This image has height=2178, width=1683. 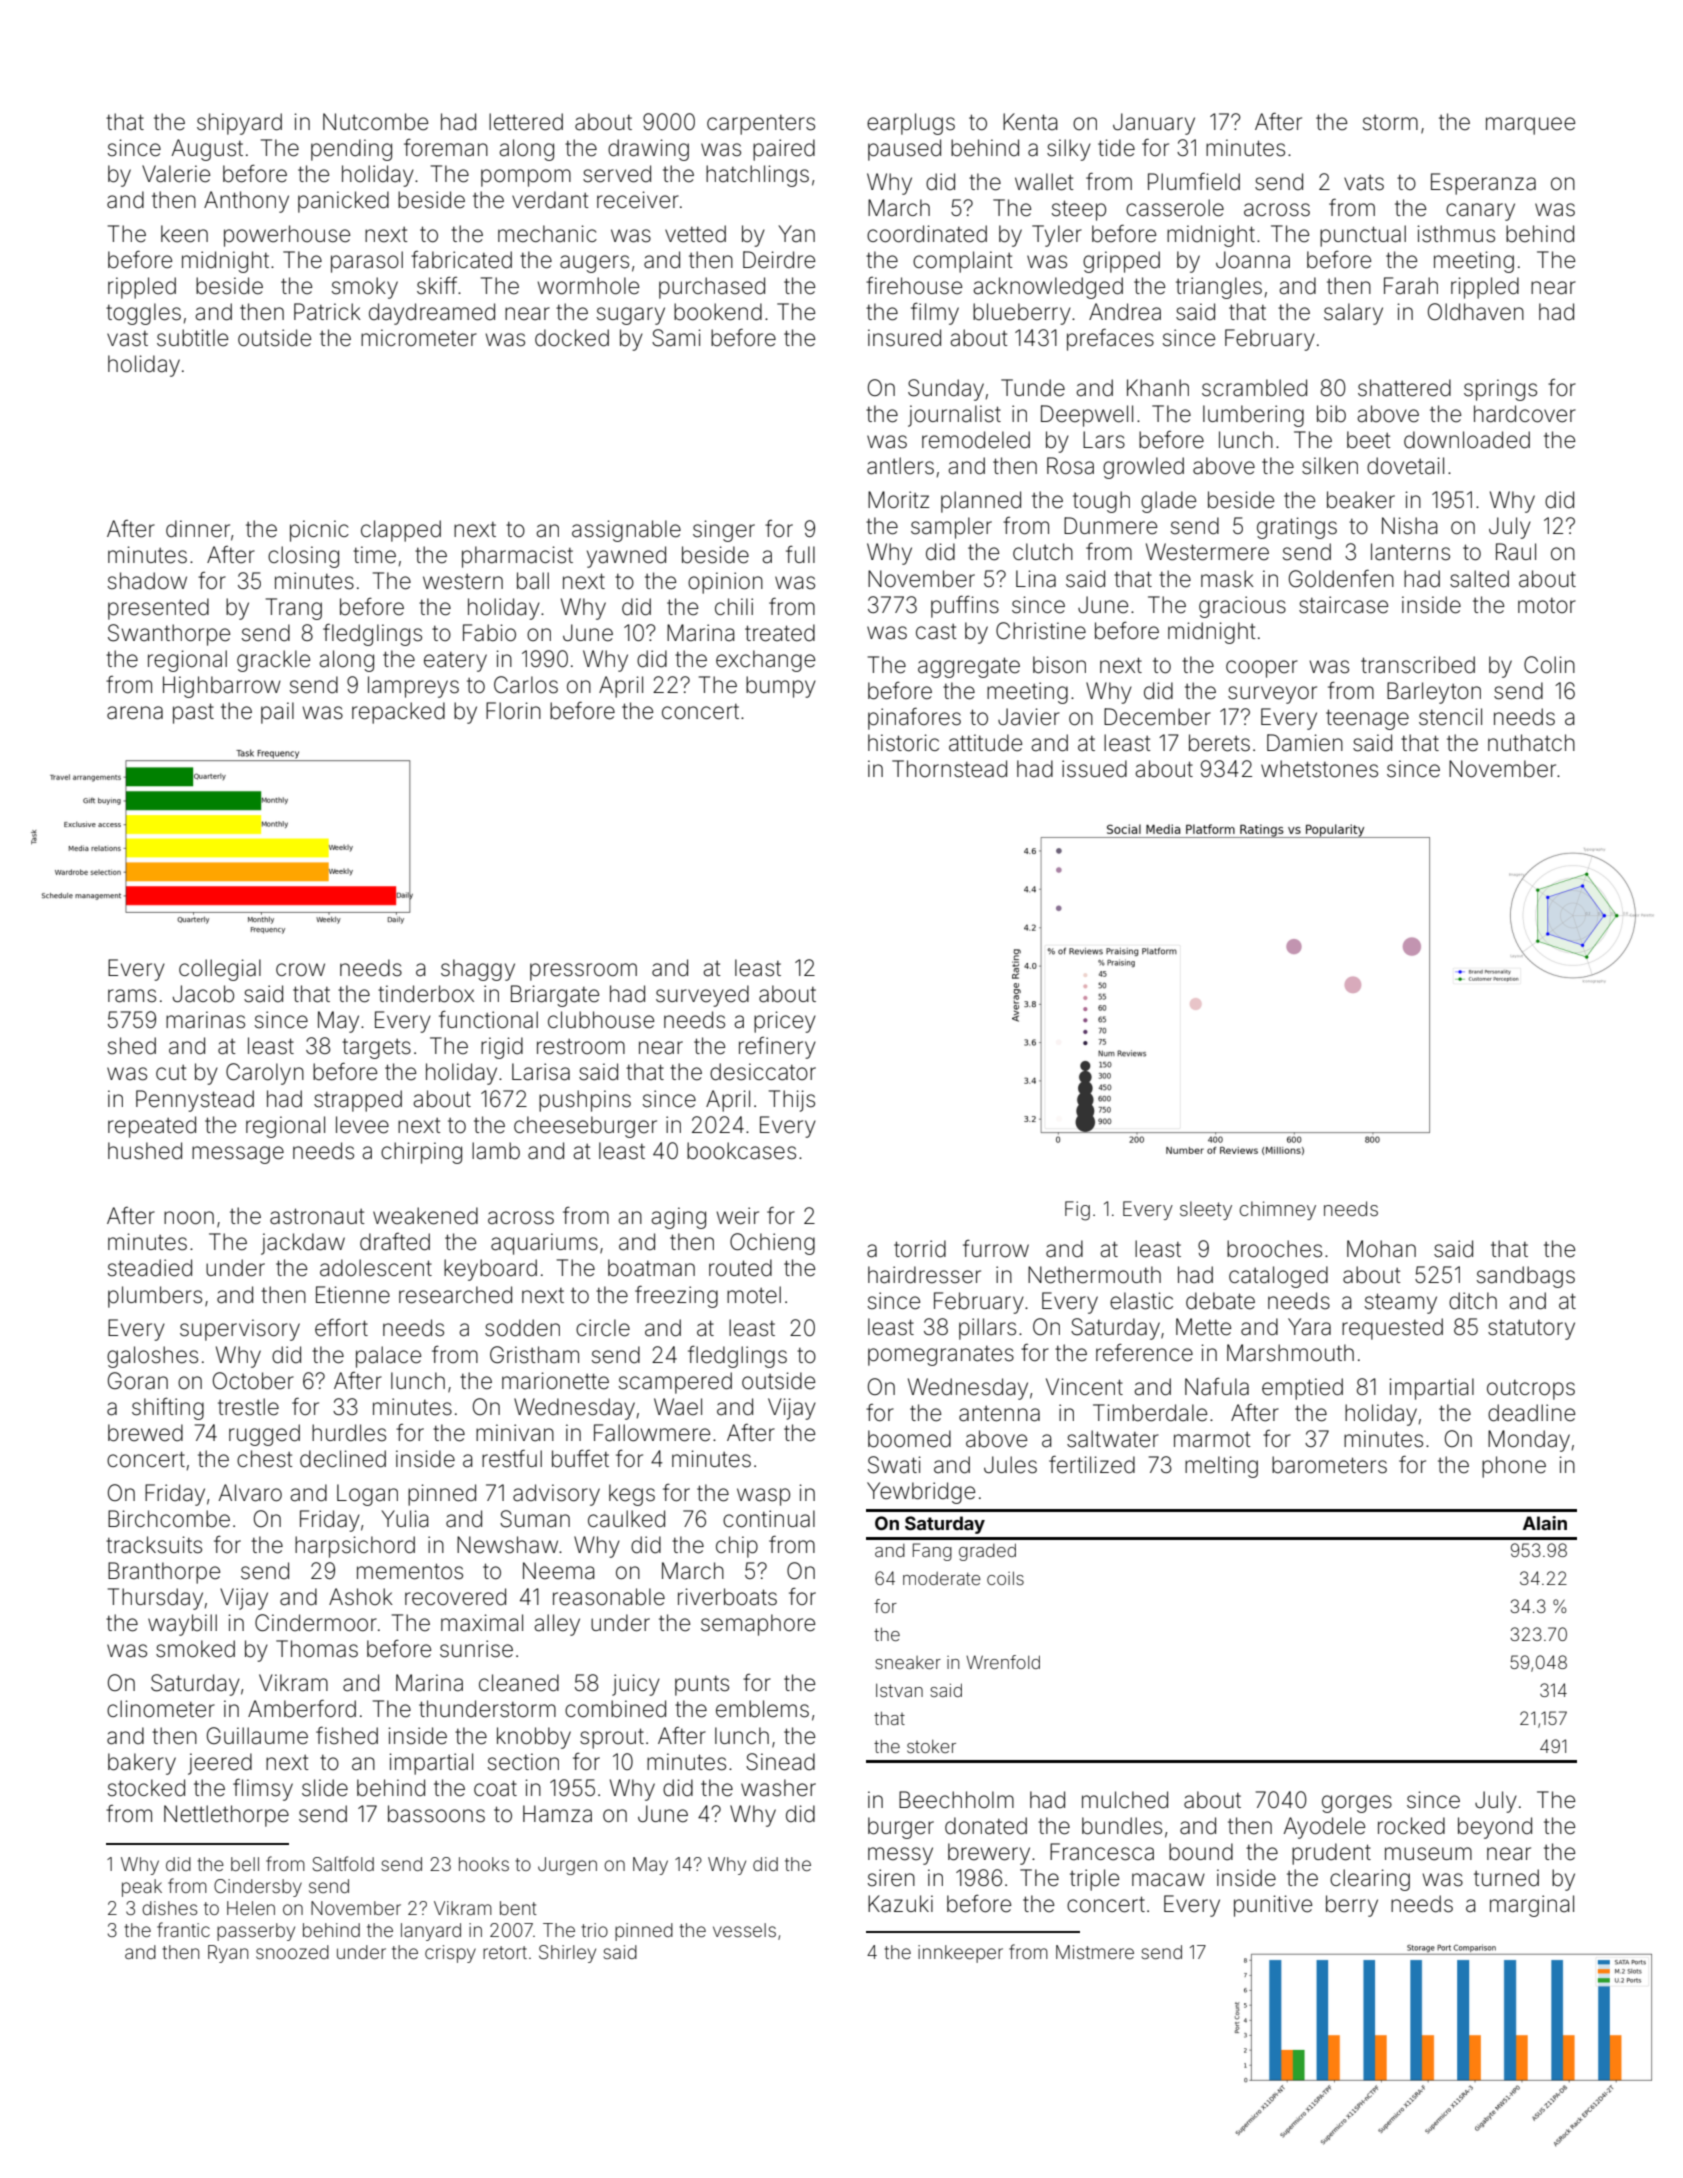 I want to click on Goldenfen, so click(x=1341, y=579).
